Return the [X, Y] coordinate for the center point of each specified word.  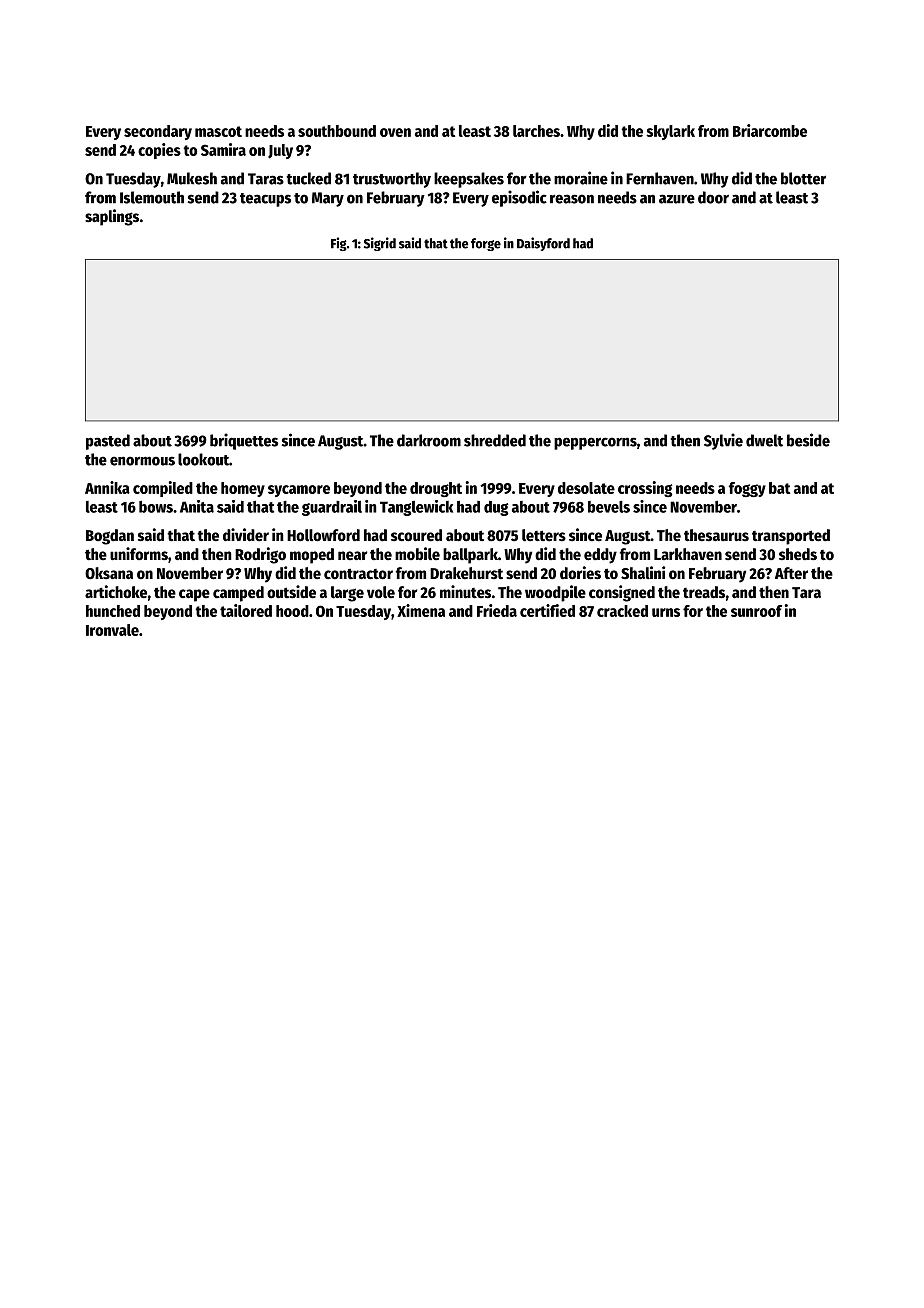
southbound [337, 131]
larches [536, 131]
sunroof [756, 611]
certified [547, 610]
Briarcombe [770, 130]
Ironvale [112, 630]
